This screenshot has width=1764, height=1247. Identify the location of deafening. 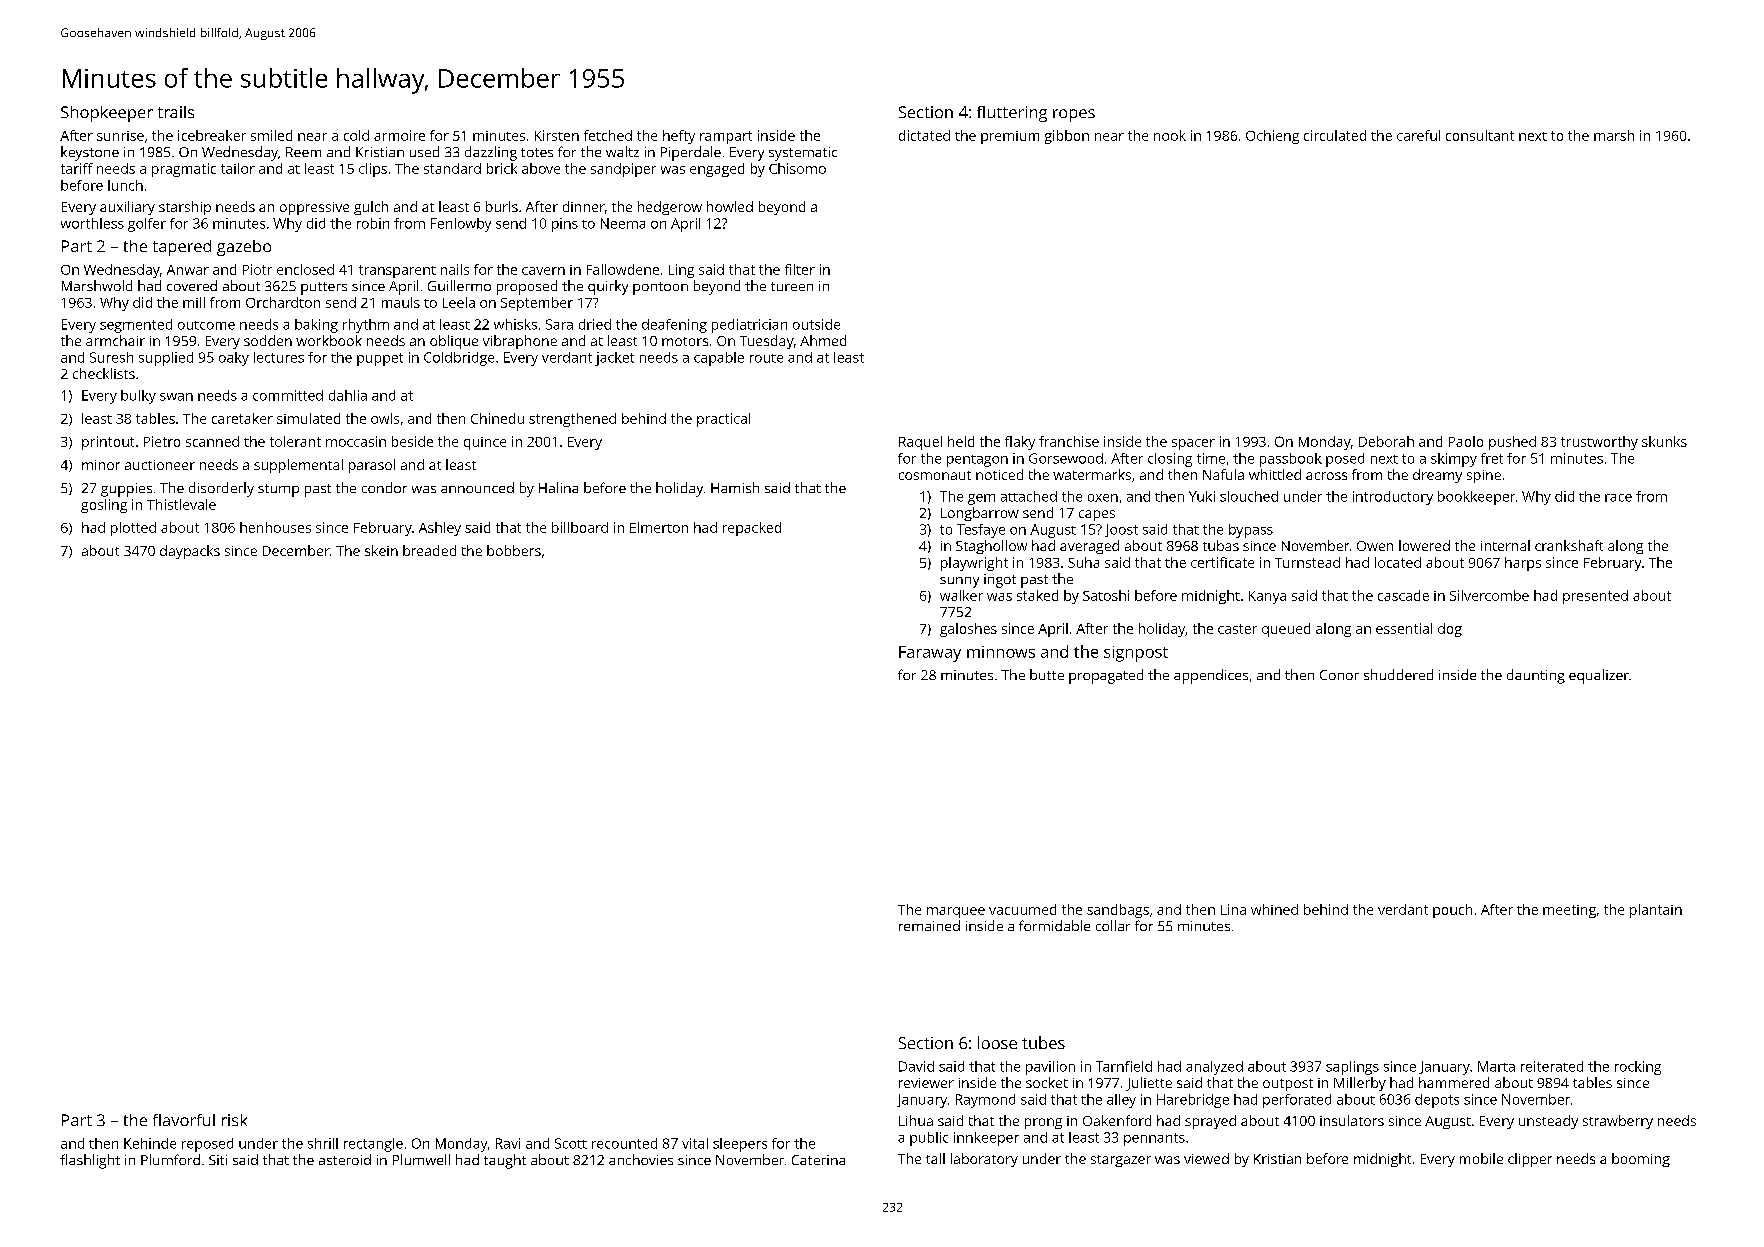
(674, 326).
